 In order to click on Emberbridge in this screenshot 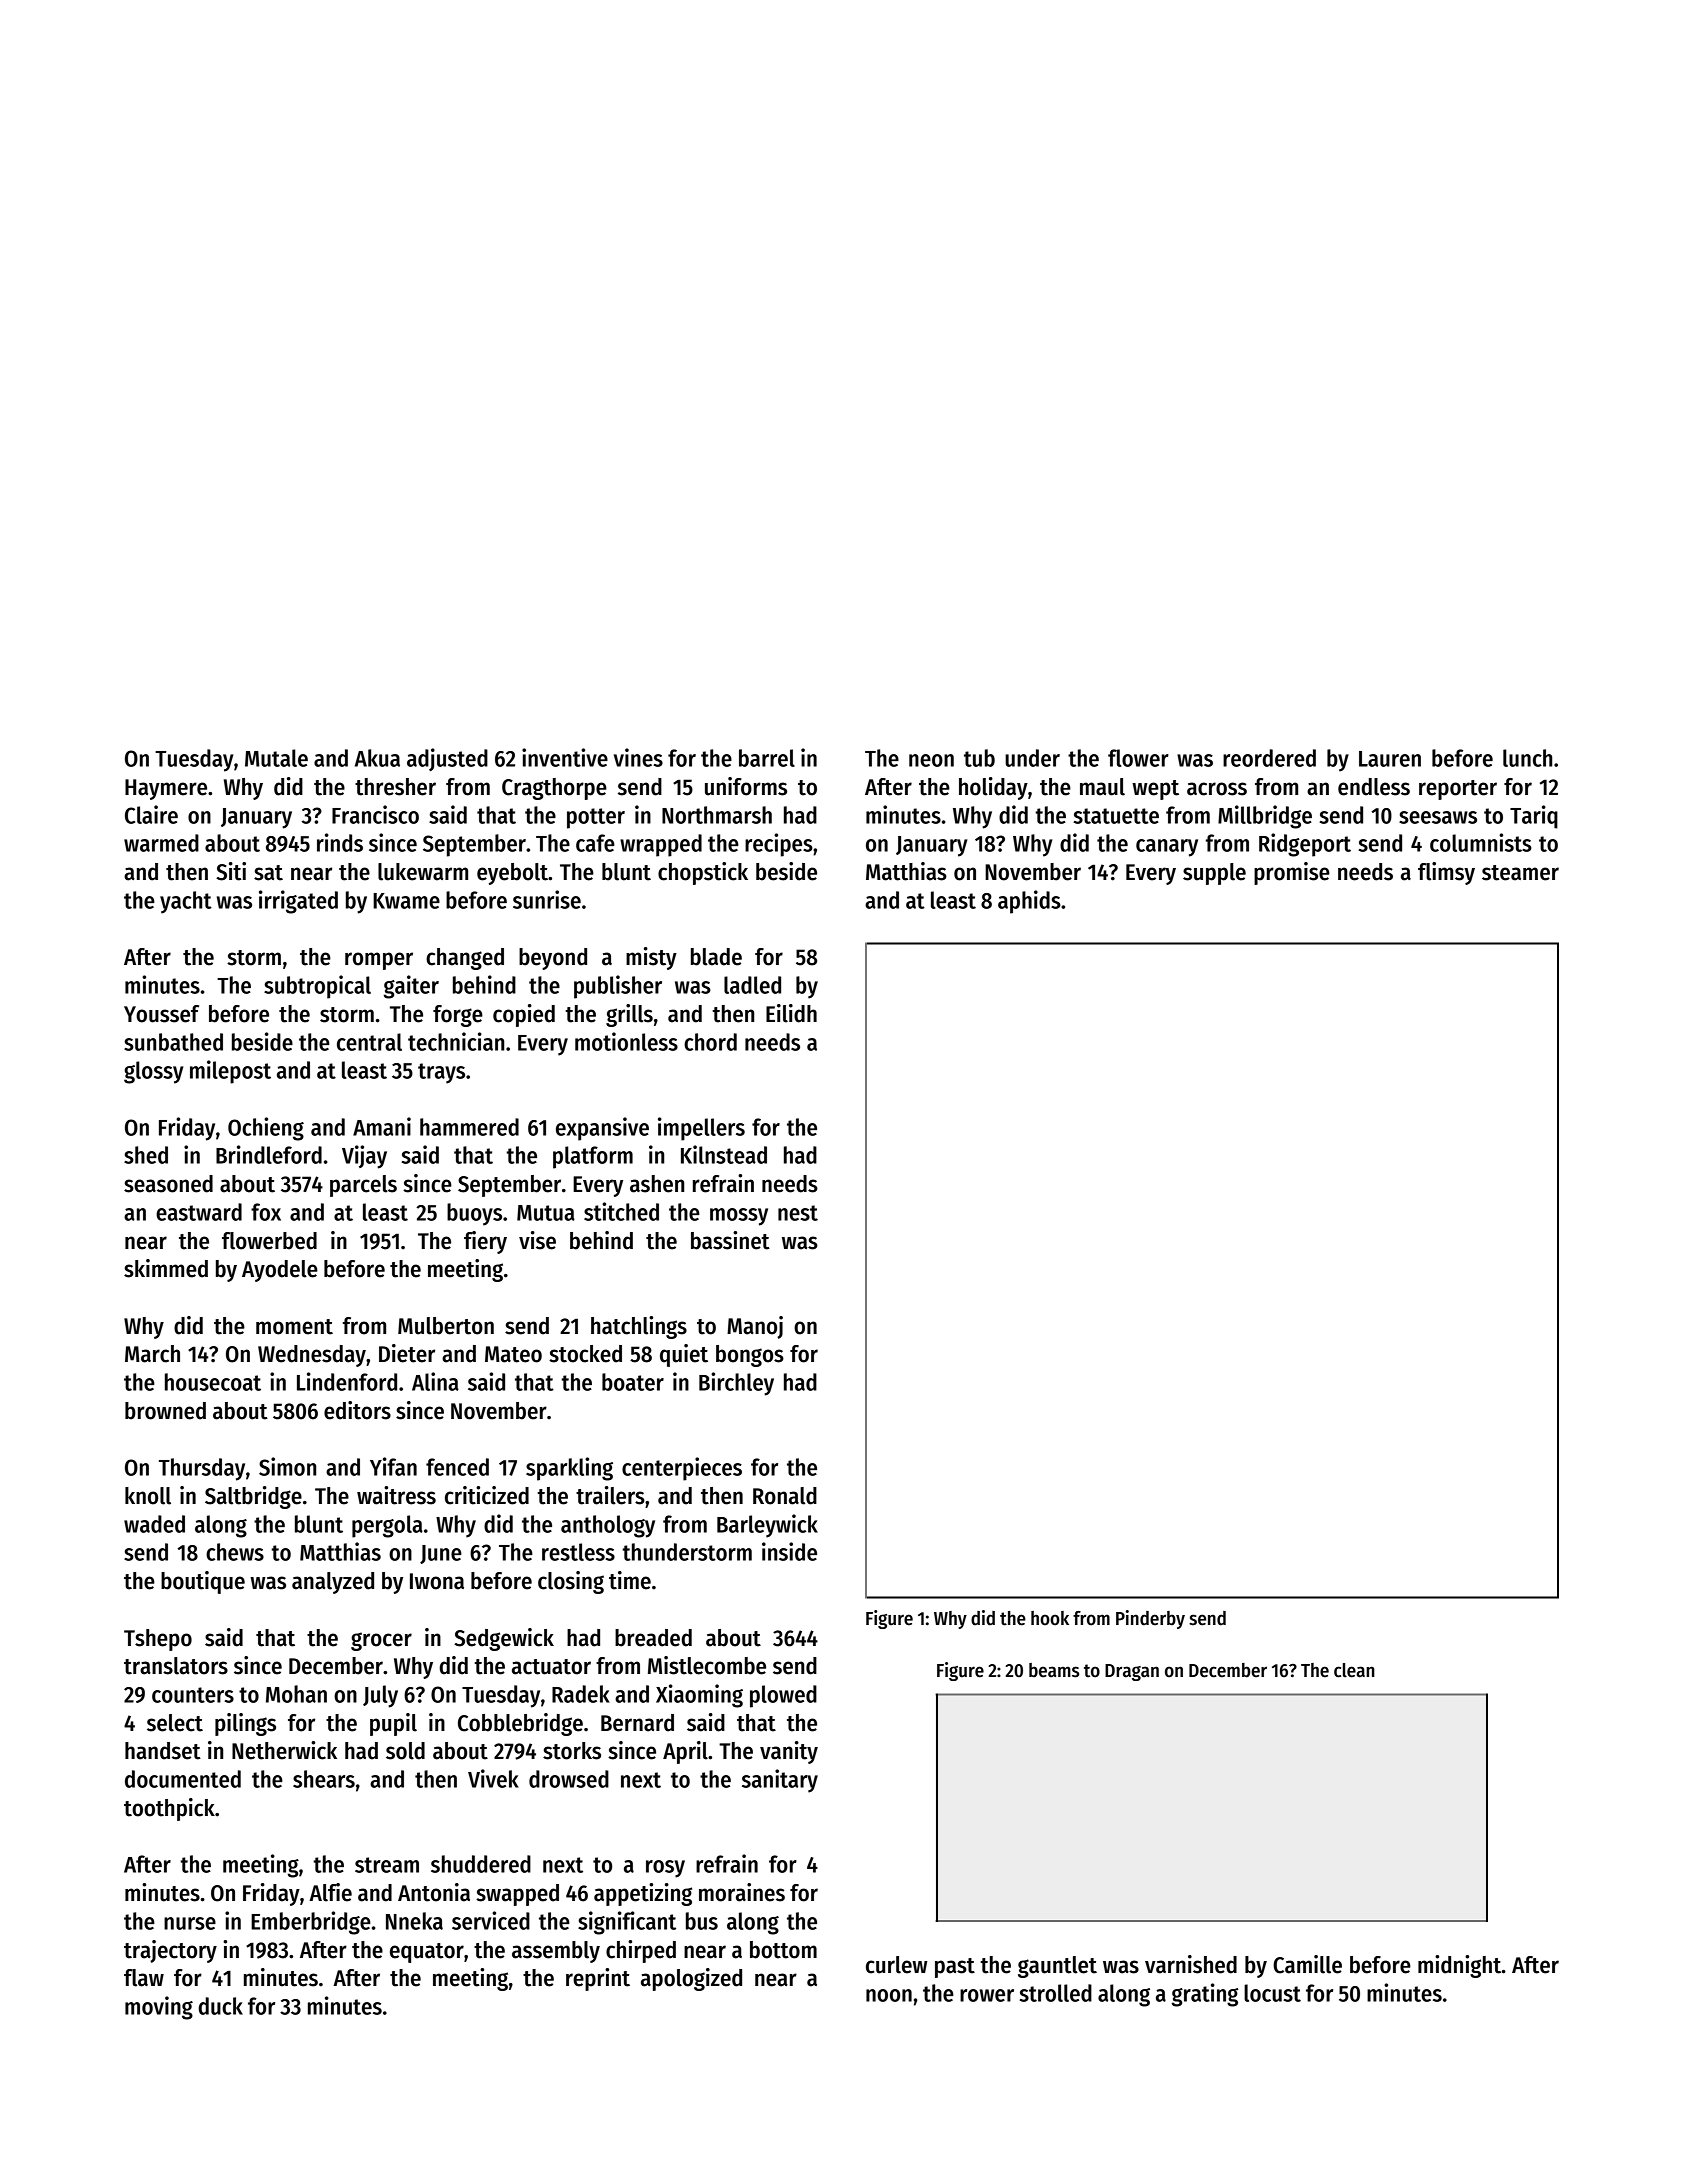, I will do `click(311, 1923)`.
